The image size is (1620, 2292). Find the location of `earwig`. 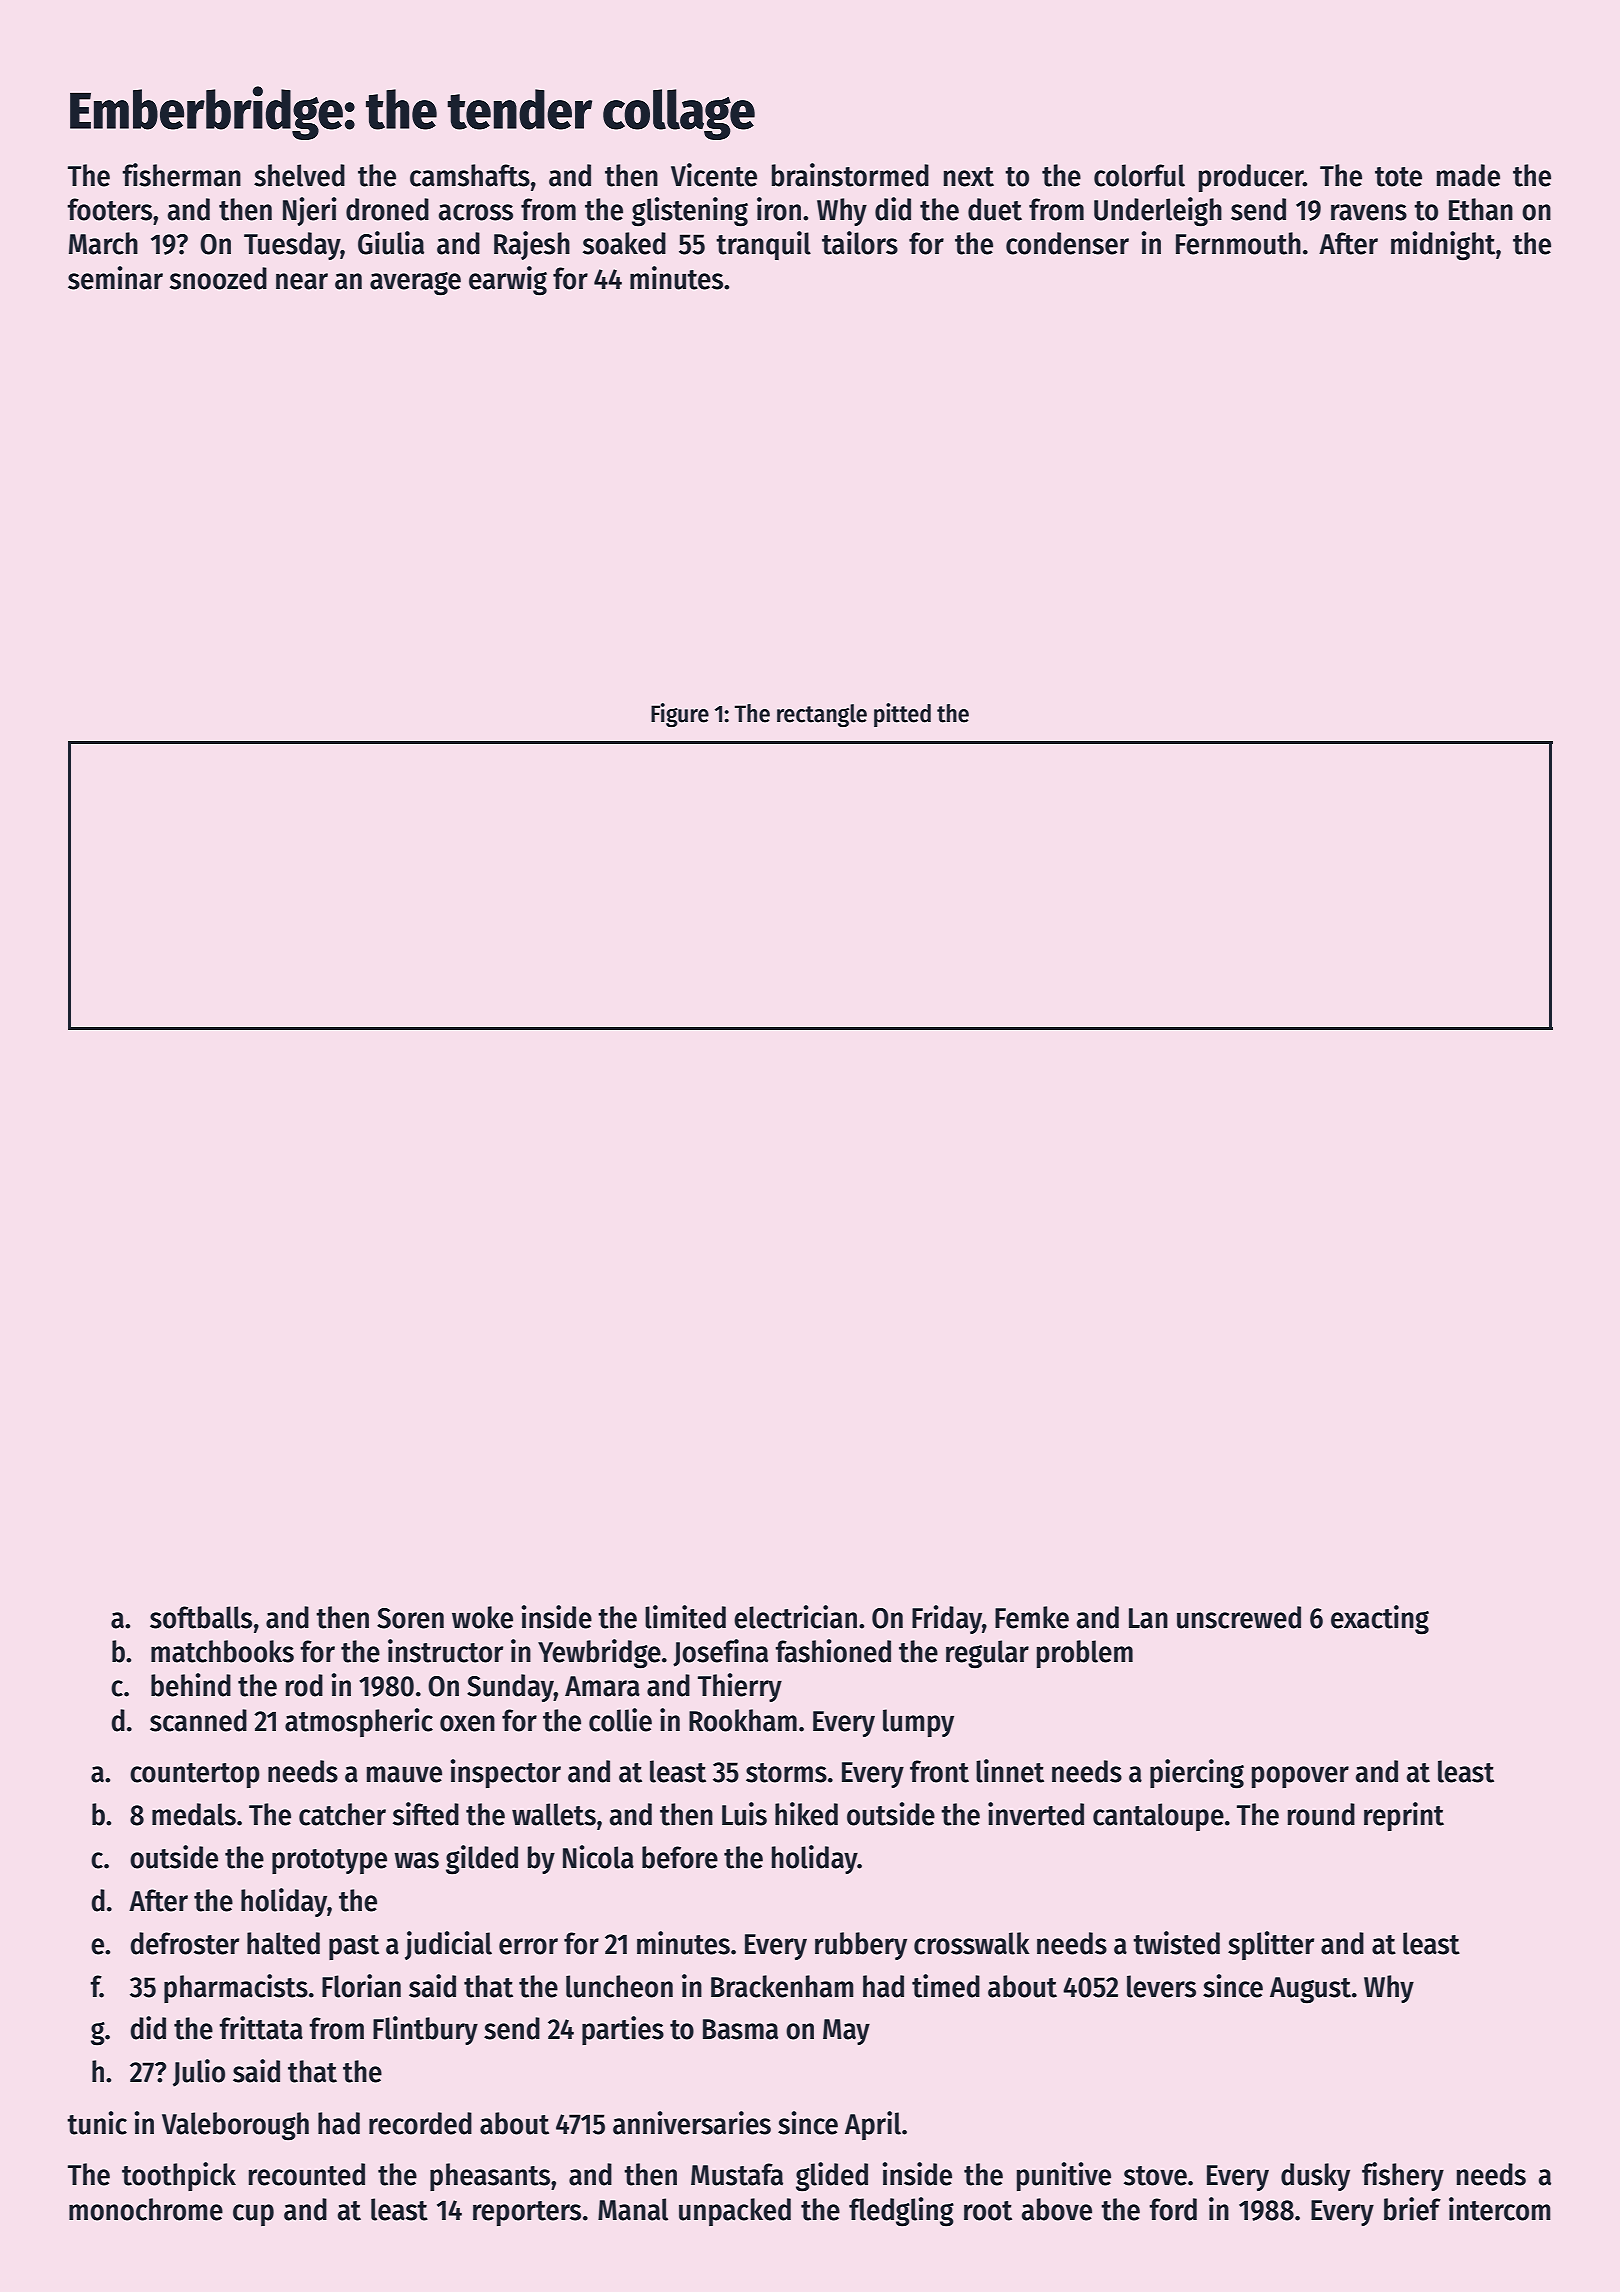

earwig is located at coordinates (508, 281).
